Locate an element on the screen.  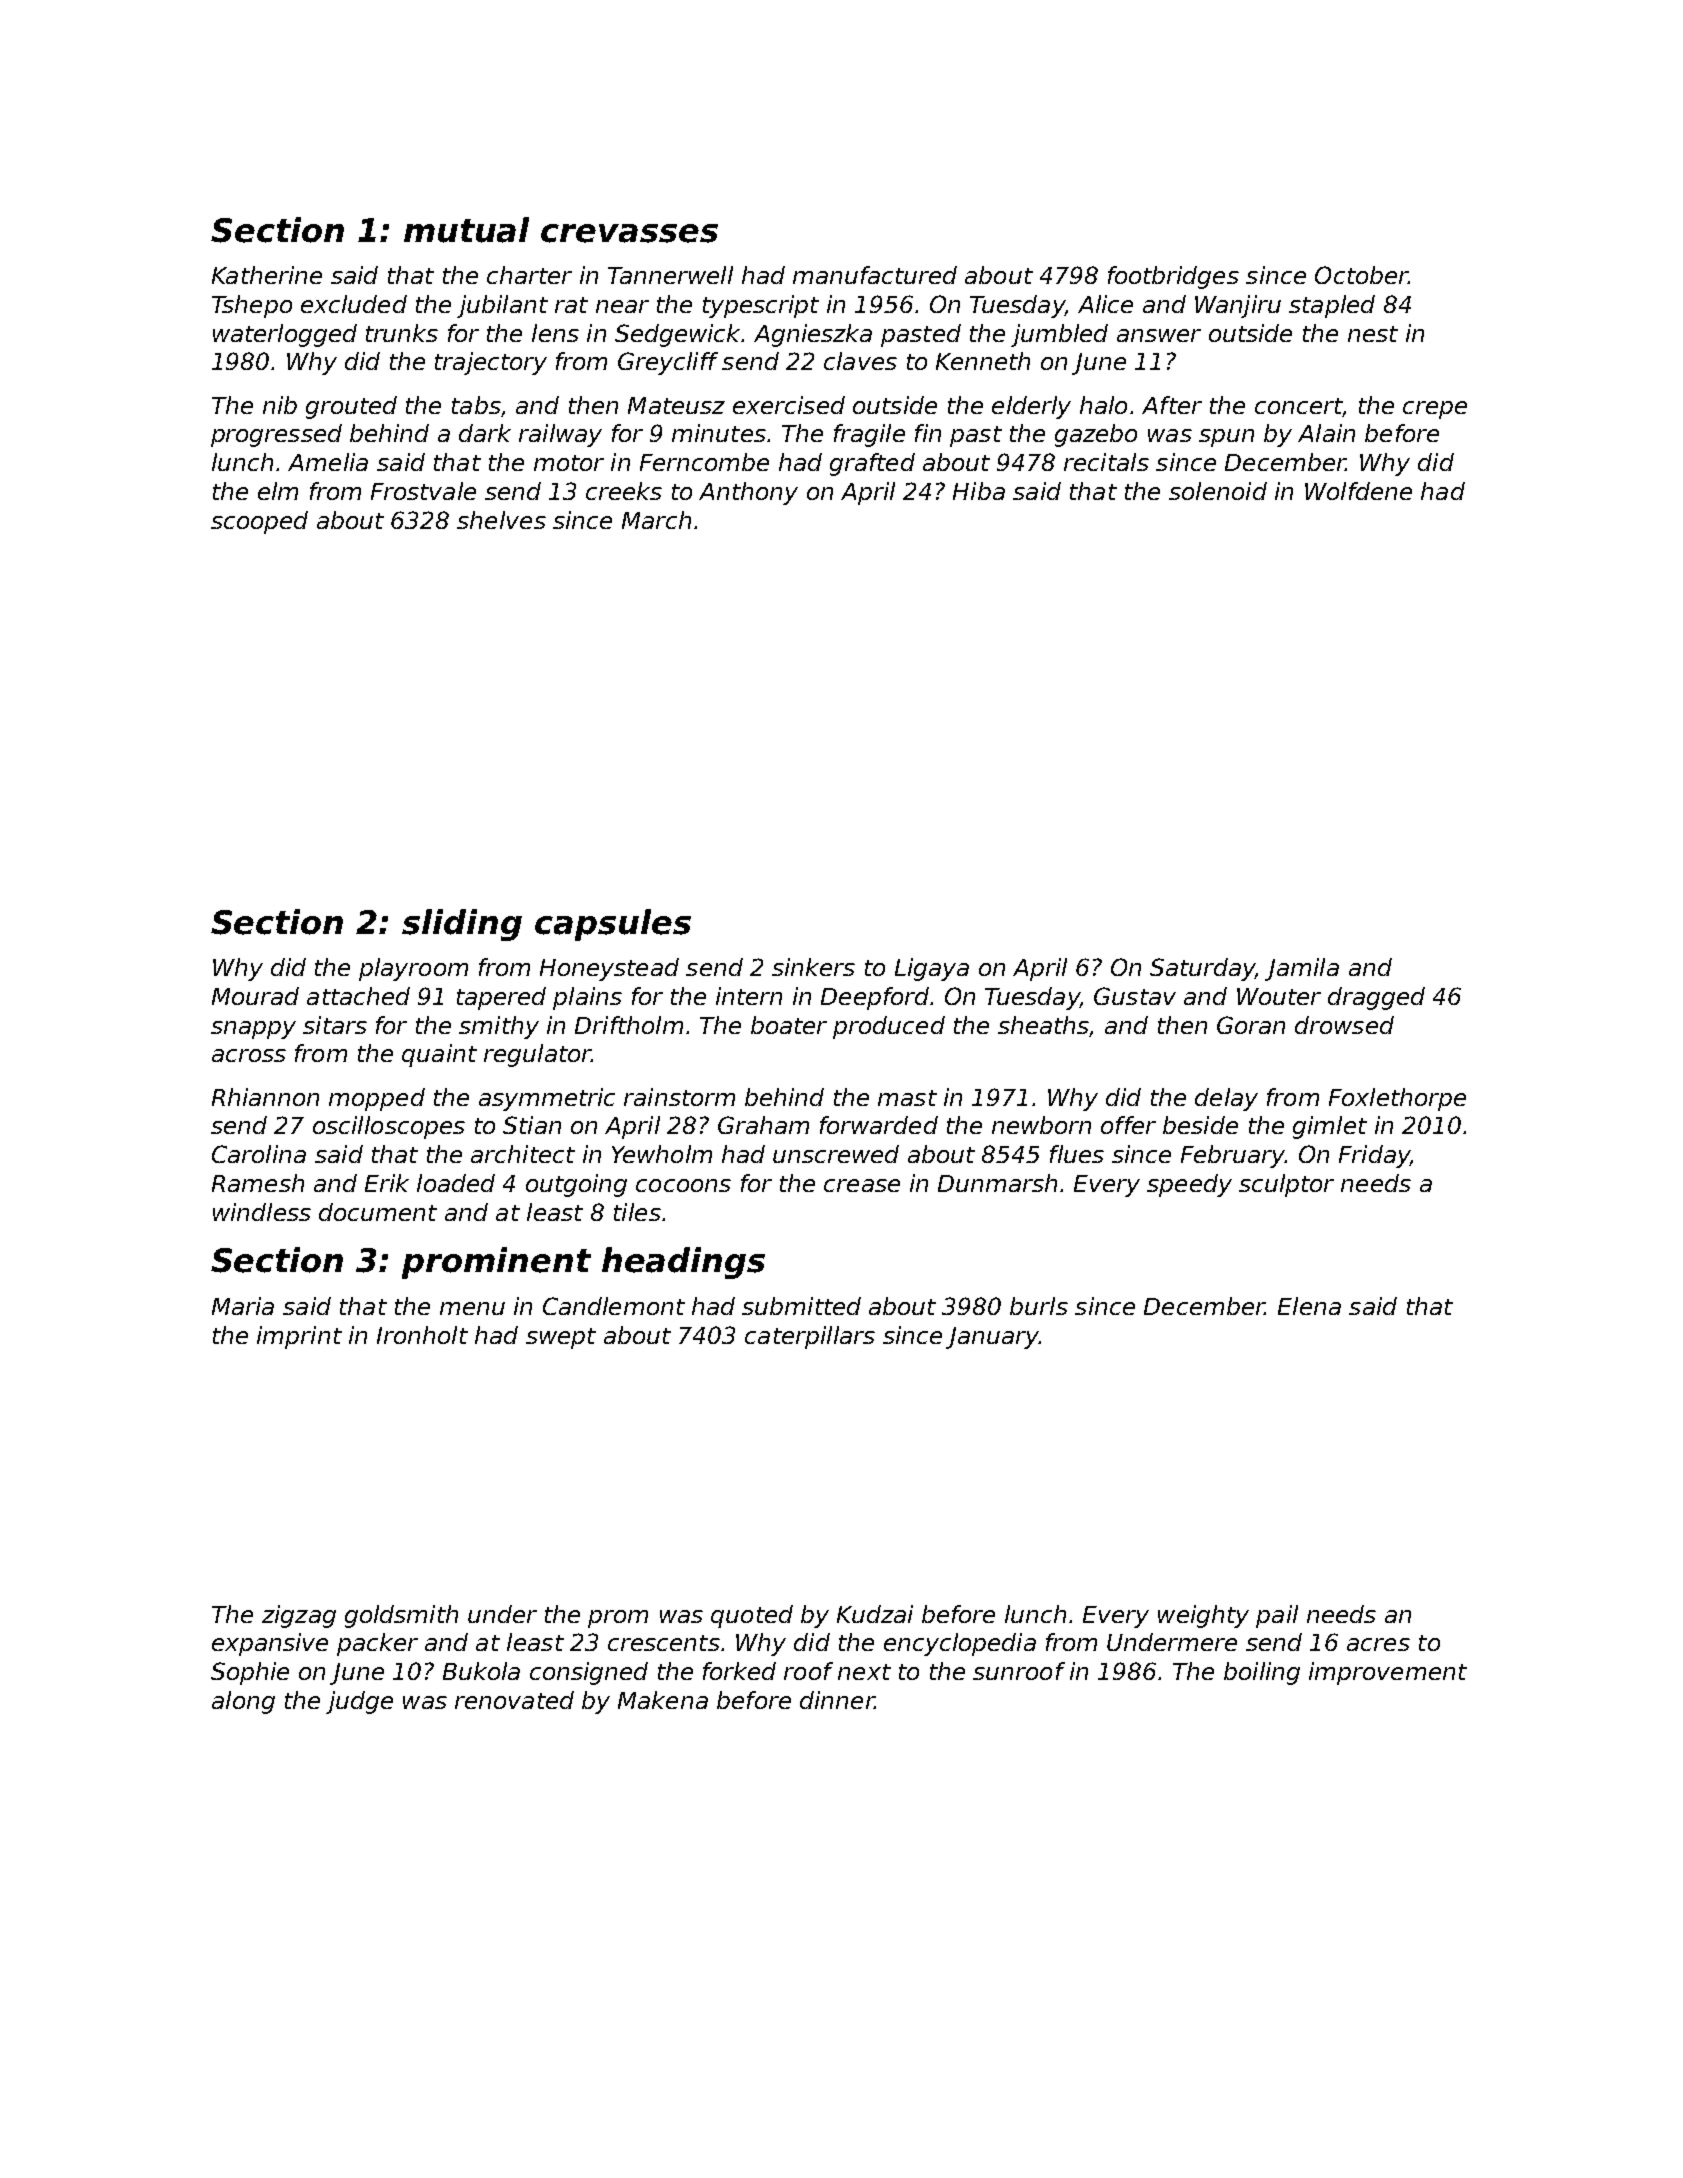
Ligaya is located at coordinates (932, 969).
